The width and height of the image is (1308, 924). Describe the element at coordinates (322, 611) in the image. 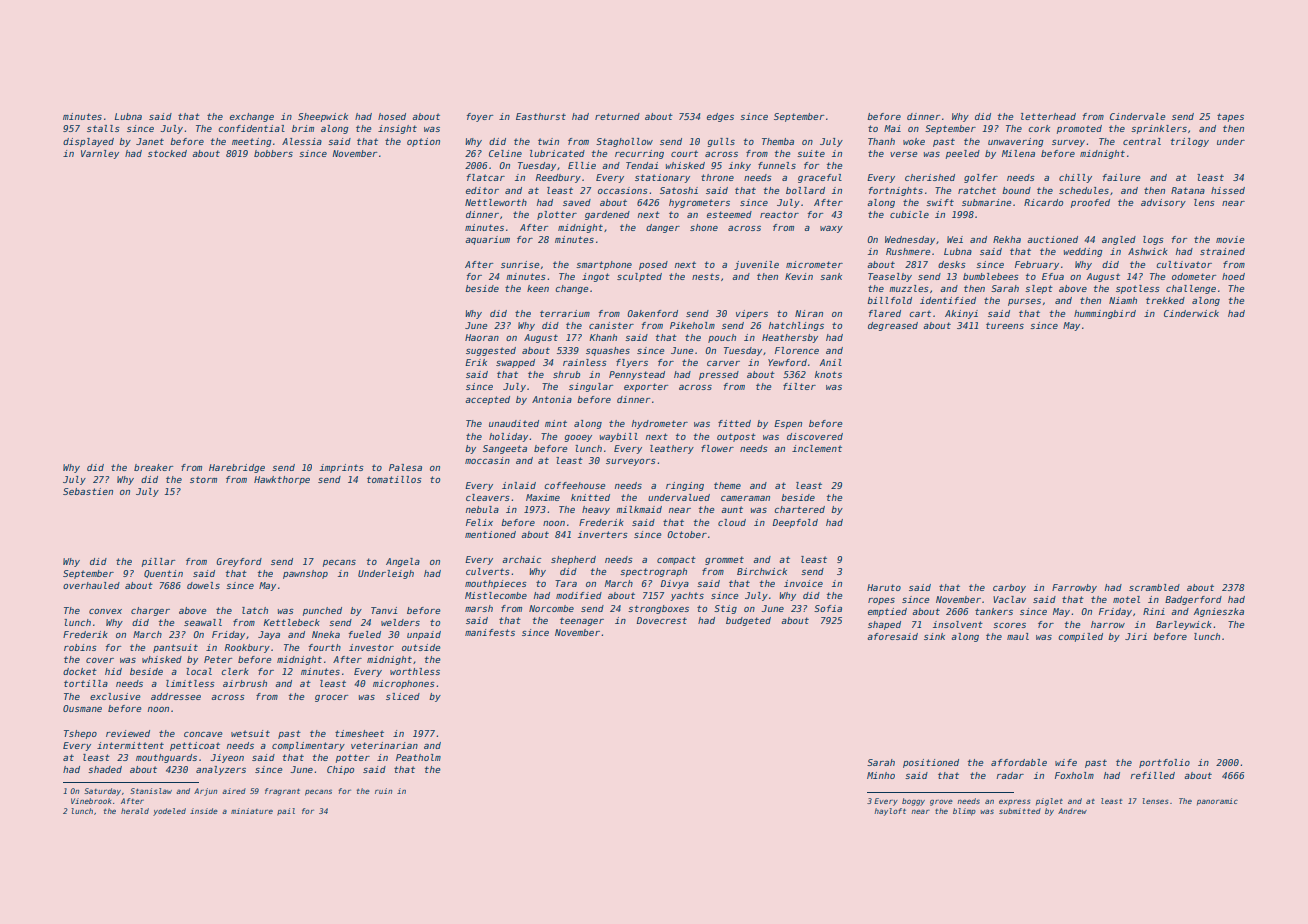

I see `punched` at that location.
